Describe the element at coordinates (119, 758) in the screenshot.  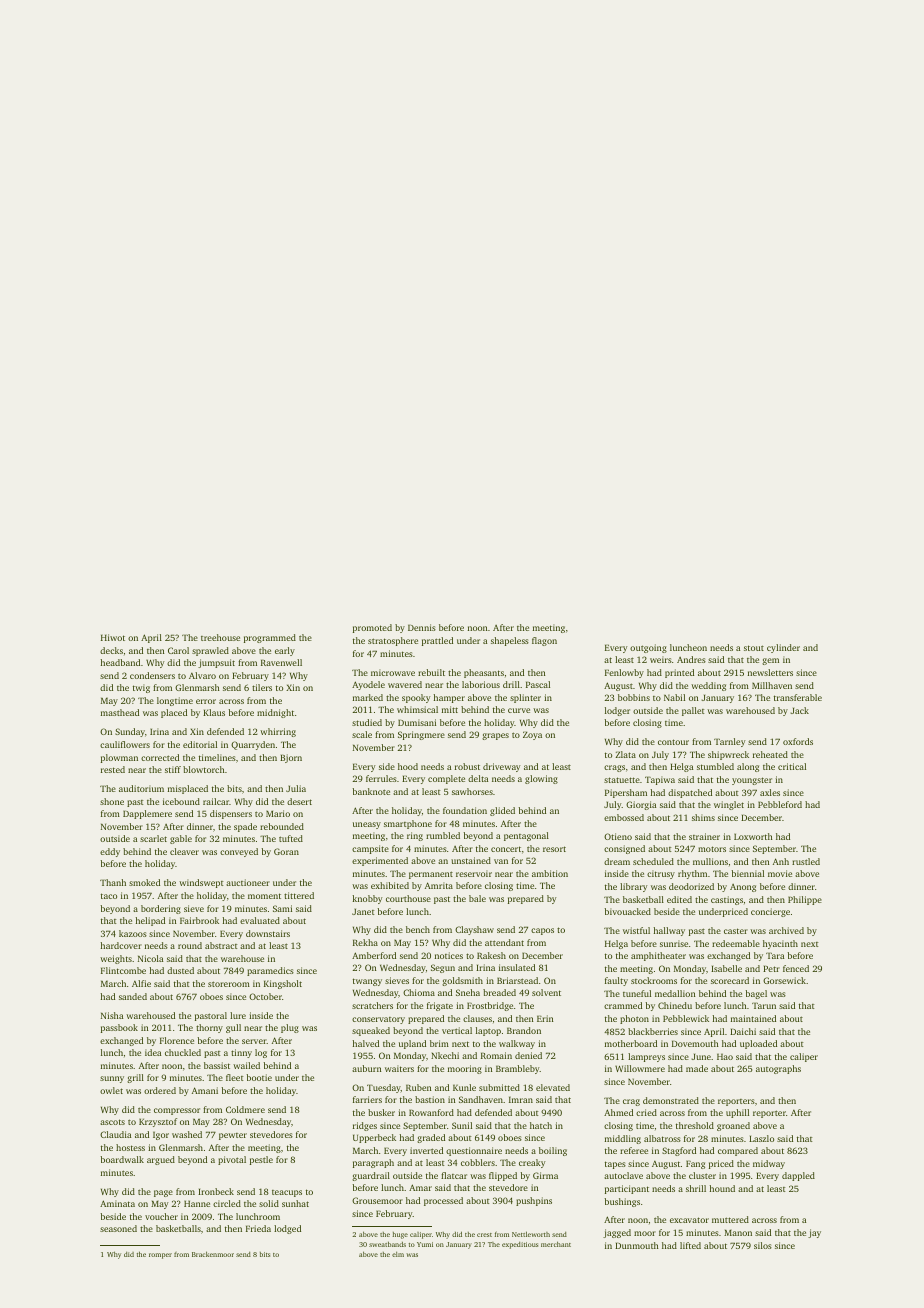
I see `plowman` at that location.
